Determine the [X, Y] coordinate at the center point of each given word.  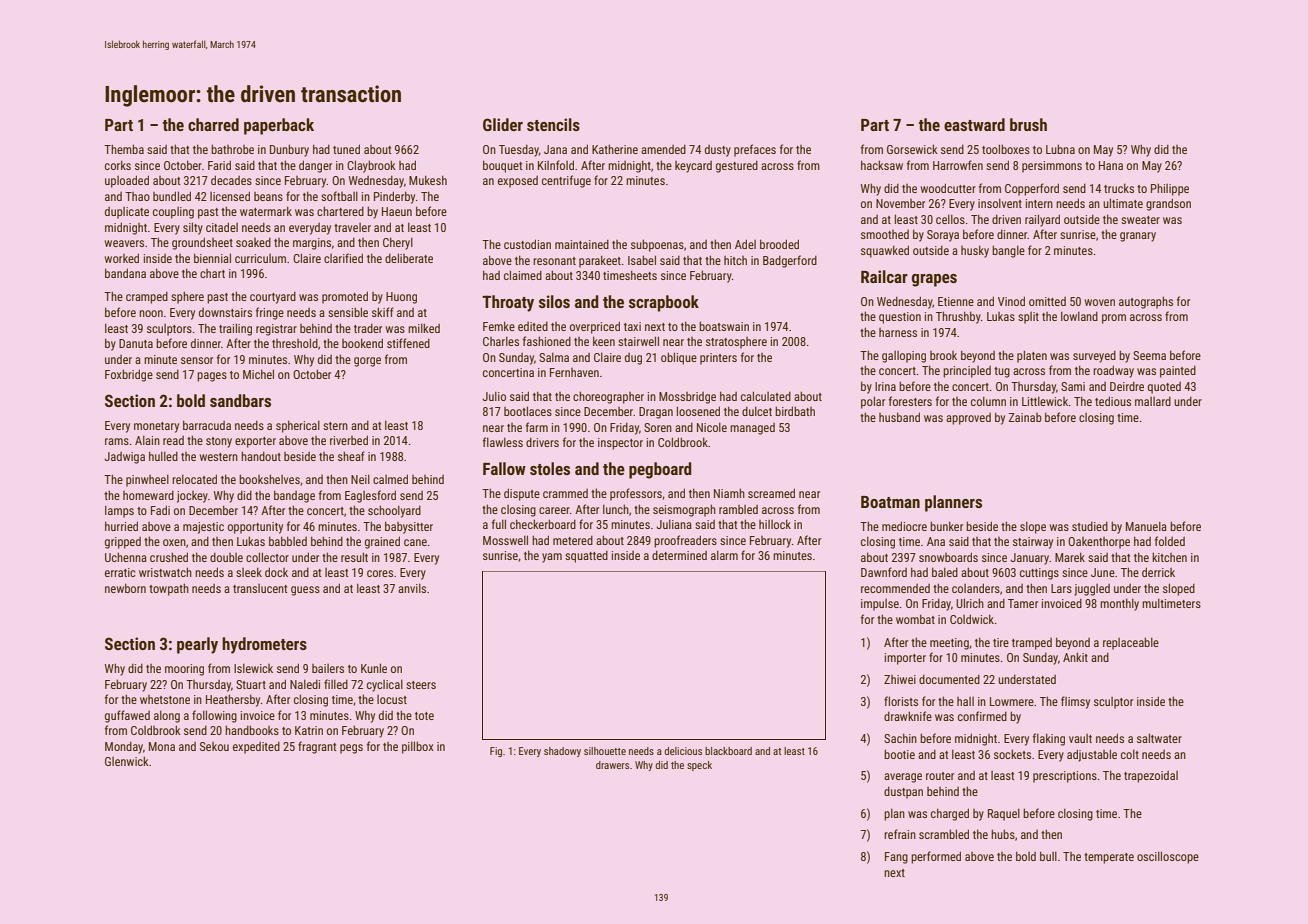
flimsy [1075, 702]
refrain [900, 834]
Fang [896, 858]
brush [1028, 124]
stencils [553, 124]
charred [213, 124]
